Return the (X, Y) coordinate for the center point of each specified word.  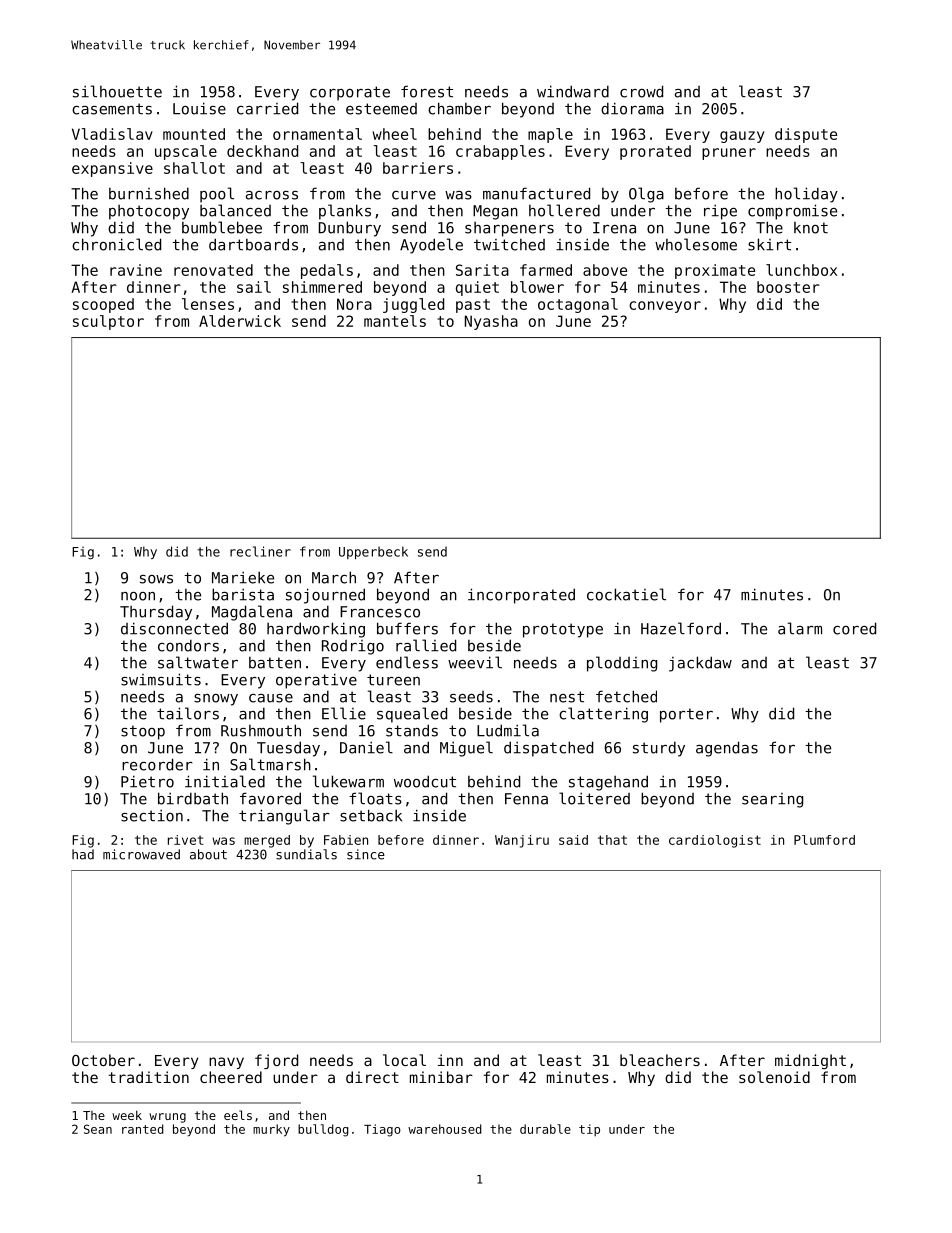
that (612, 840)
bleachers (660, 1060)
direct (372, 1077)
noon (138, 596)
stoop (143, 732)
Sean (98, 1129)
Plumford (824, 840)
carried (267, 108)
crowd (641, 91)
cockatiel (626, 594)
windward (573, 91)
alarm (800, 628)
